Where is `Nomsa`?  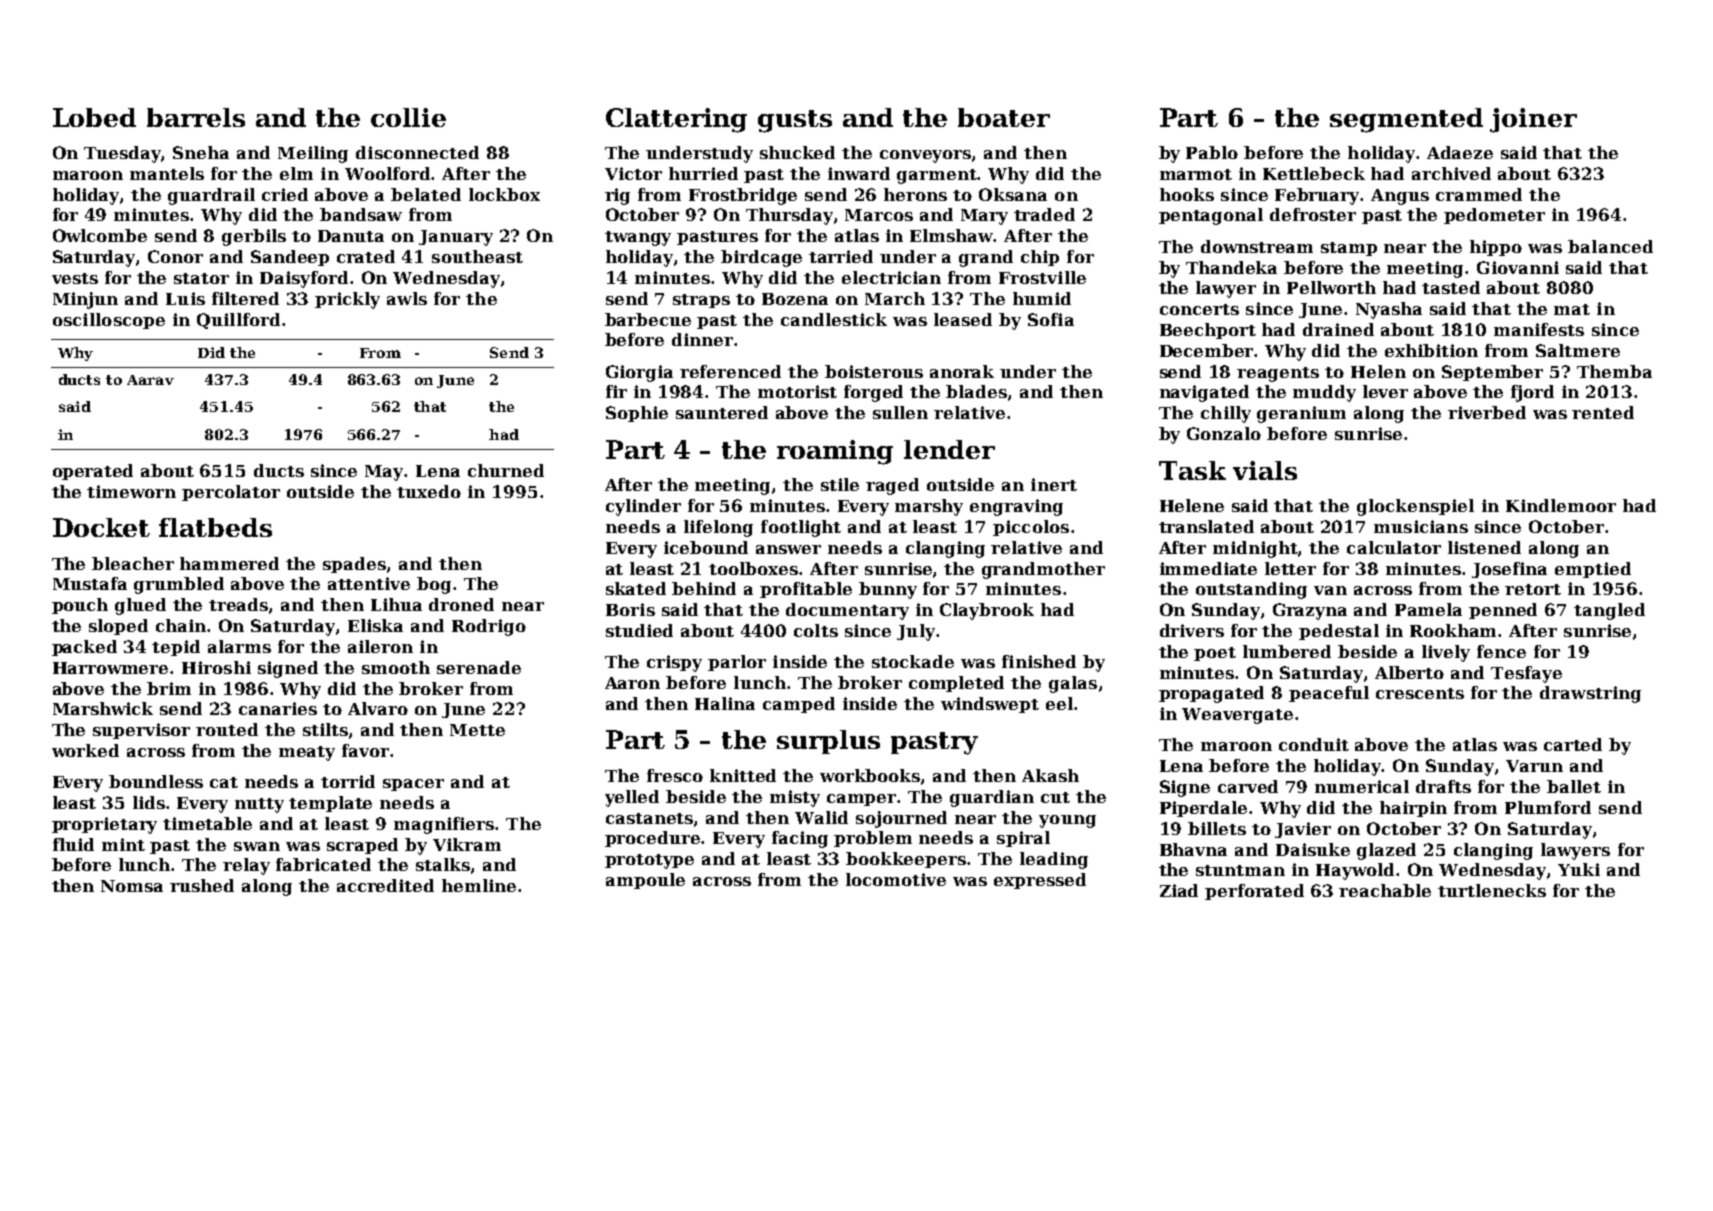 Nomsa is located at coordinates (132, 886).
